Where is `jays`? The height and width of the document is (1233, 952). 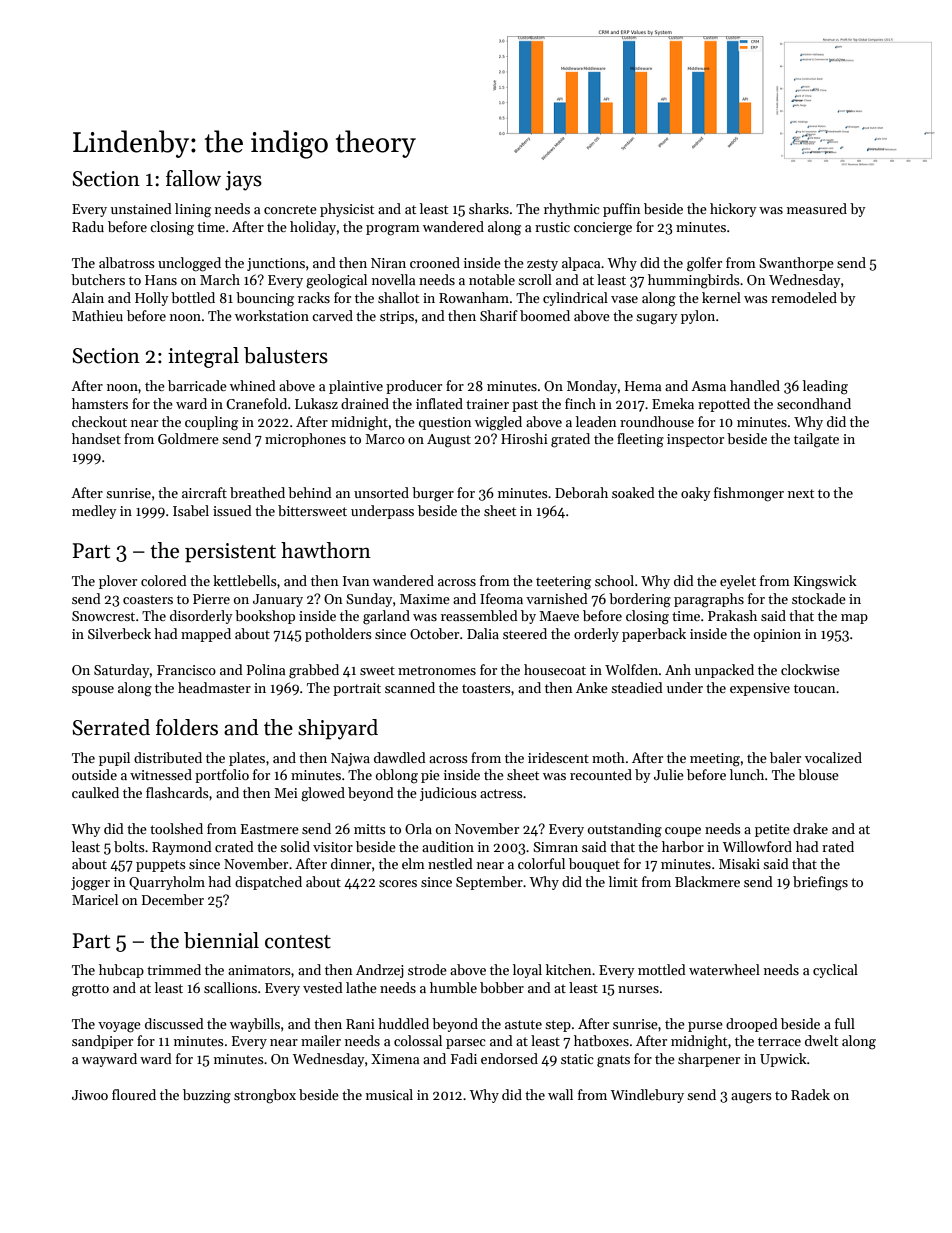
jays is located at coordinates (243, 181).
